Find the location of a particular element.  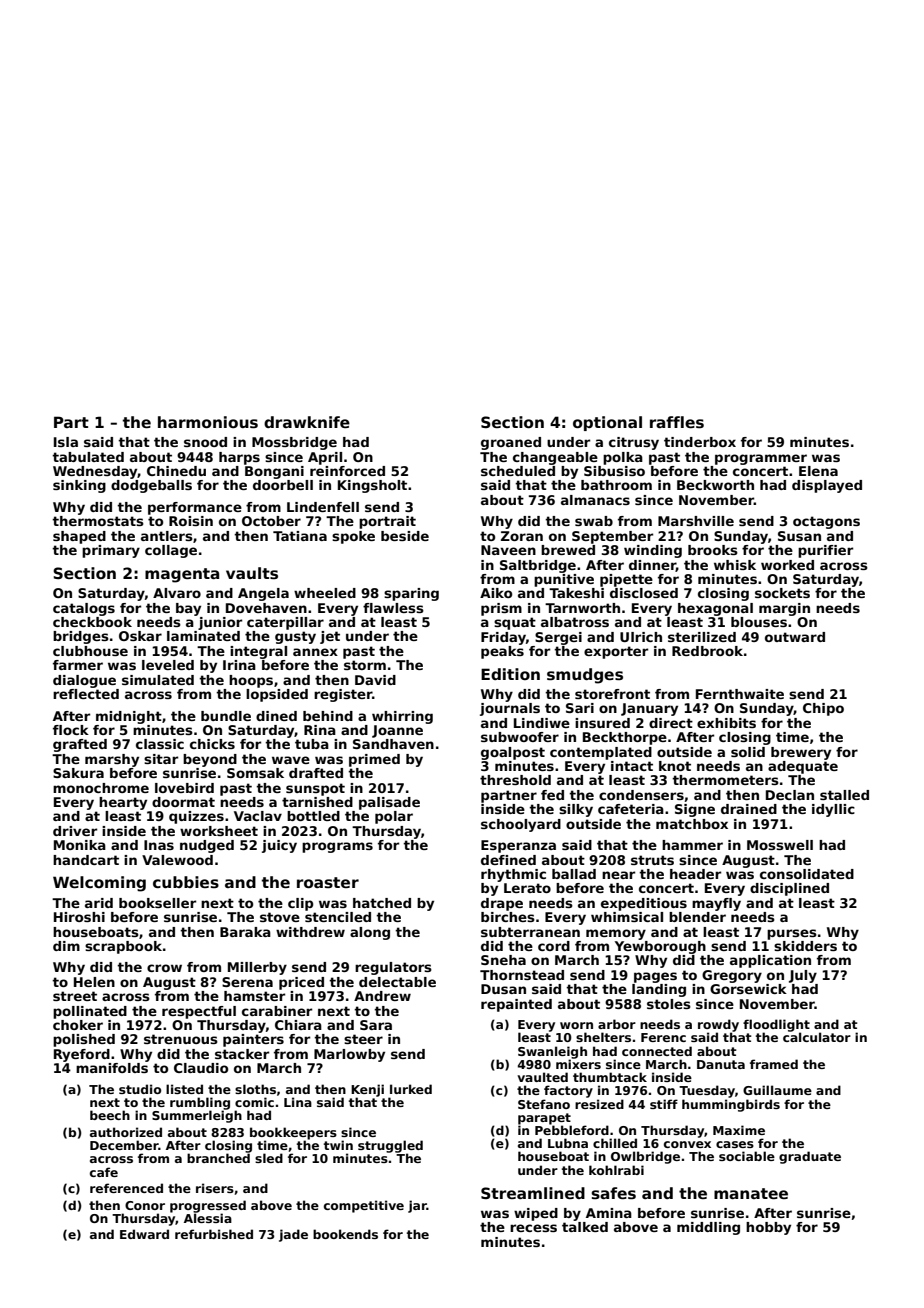

groaned is located at coordinates (511, 443).
